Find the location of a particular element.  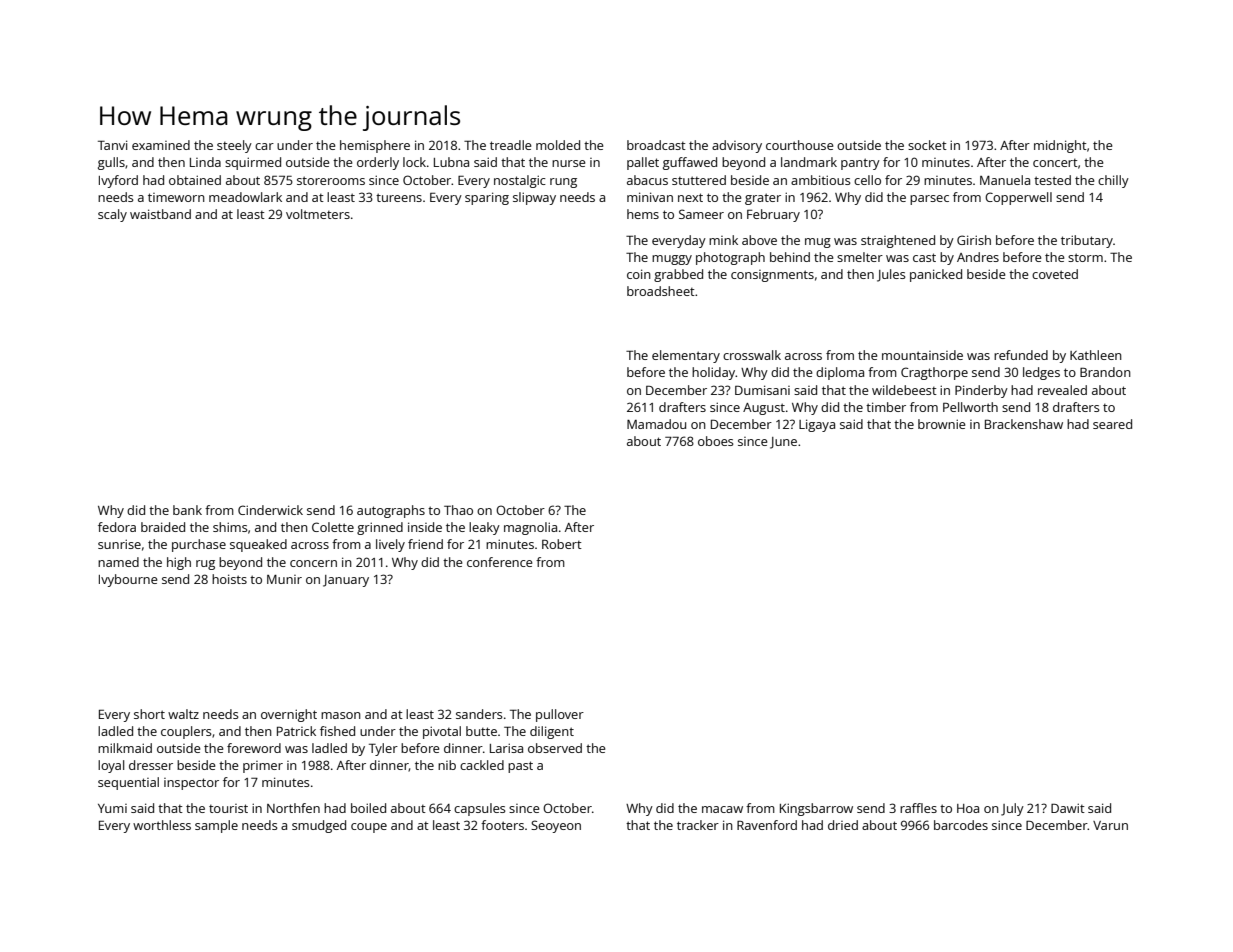

Kathleen is located at coordinates (1096, 355).
